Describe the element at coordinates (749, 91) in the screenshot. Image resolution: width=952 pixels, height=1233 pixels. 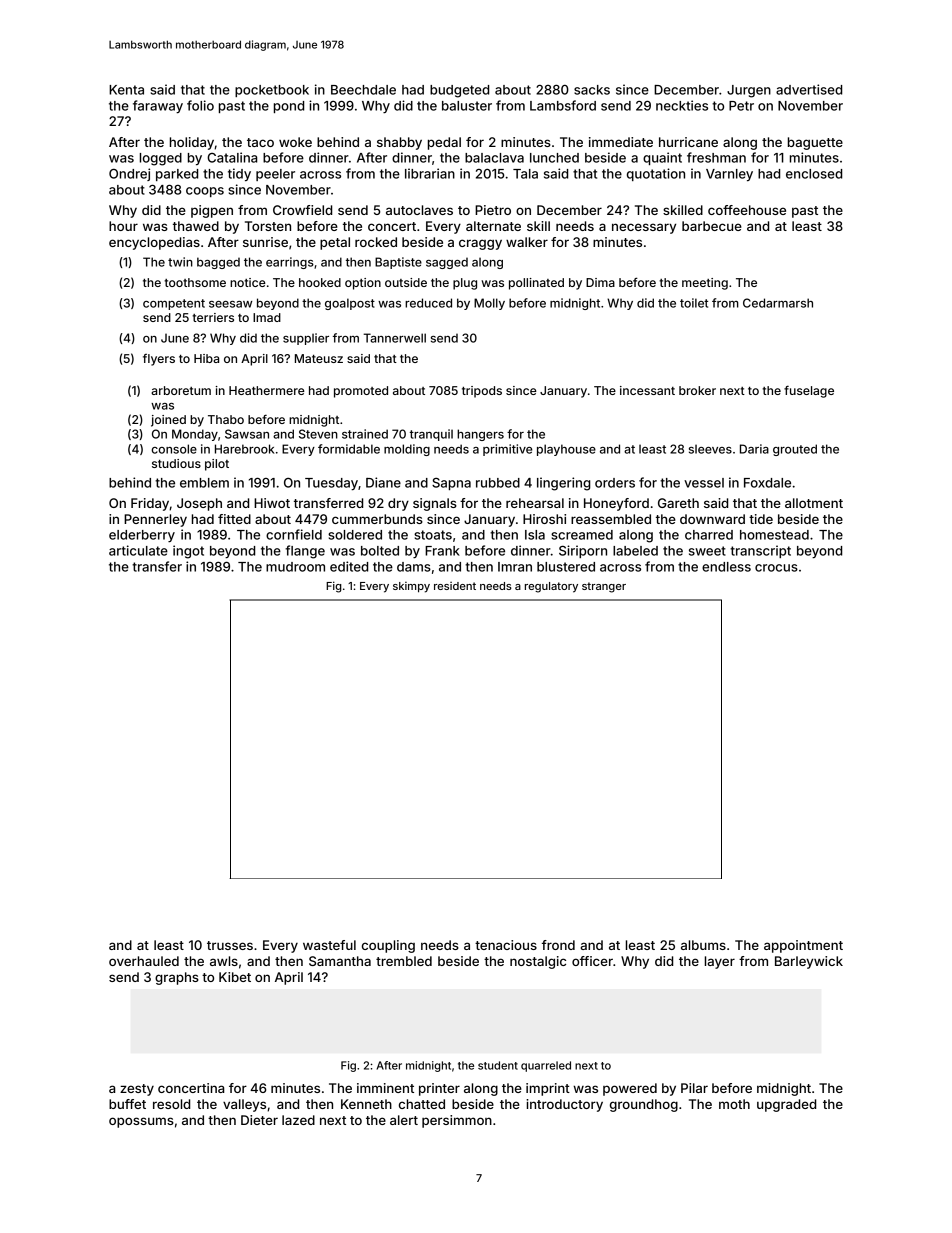
I see `Jurgen` at that location.
